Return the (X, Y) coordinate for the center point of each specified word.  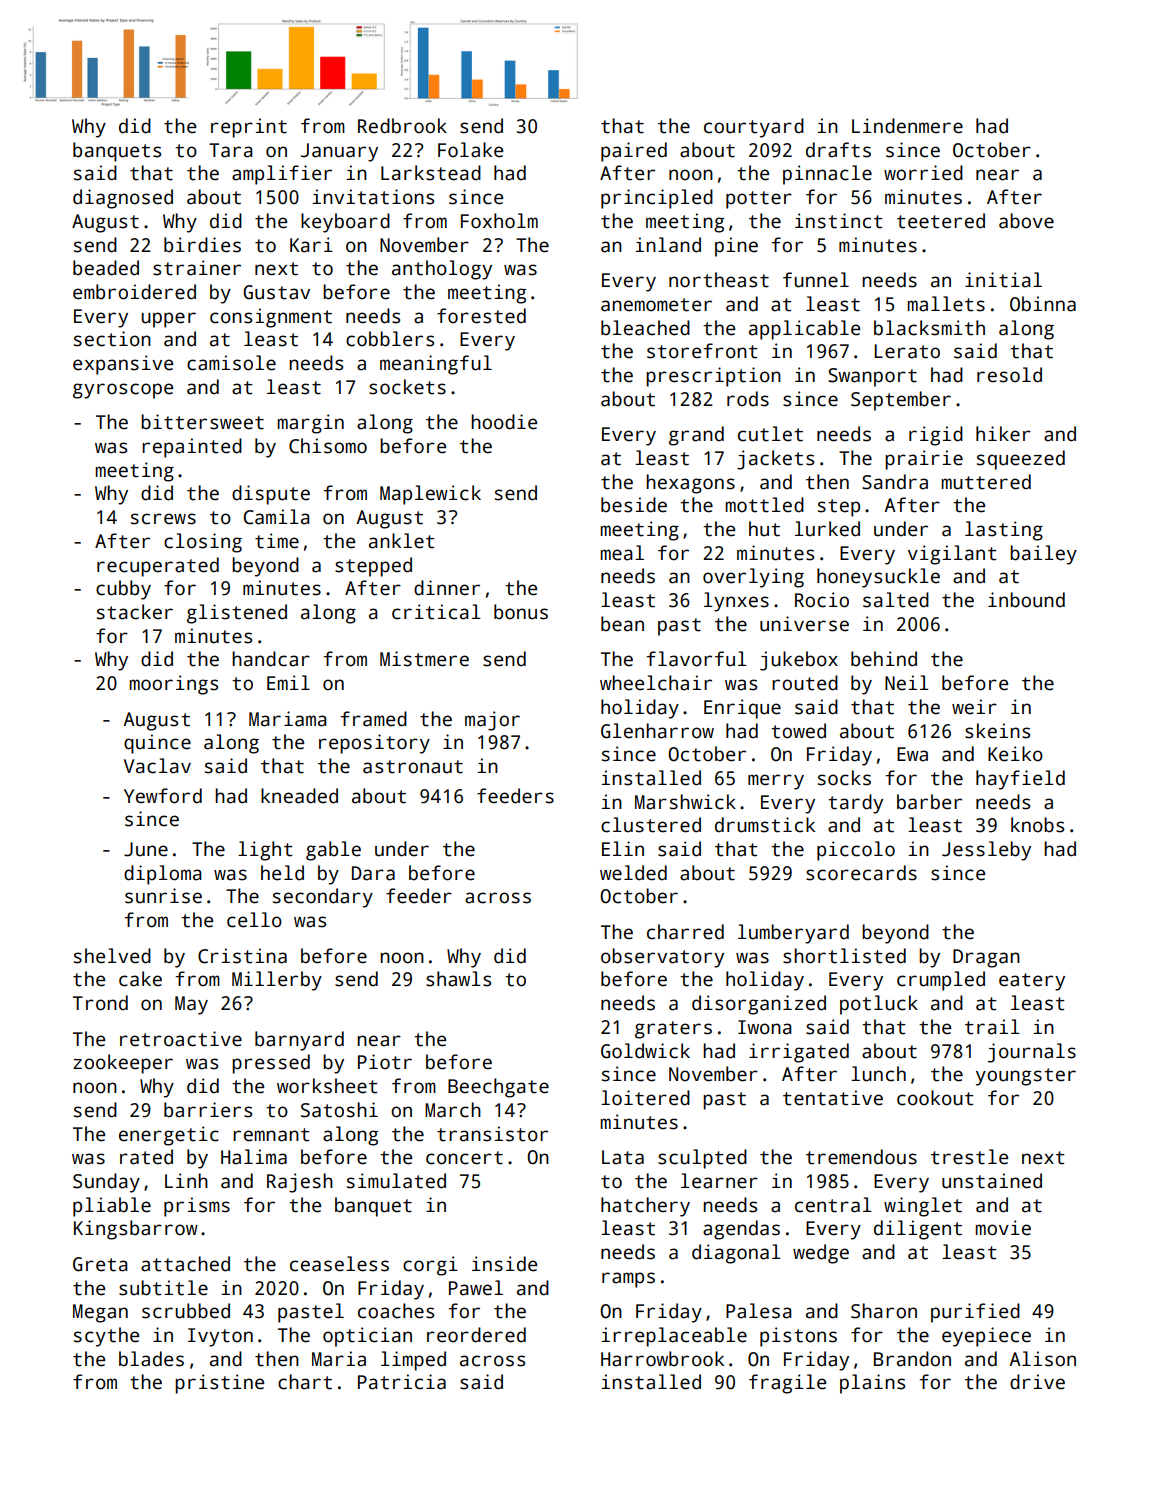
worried (923, 173)
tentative (833, 1098)
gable (333, 851)
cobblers (390, 339)
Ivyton (220, 1337)
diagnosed (123, 199)
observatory (662, 958)
